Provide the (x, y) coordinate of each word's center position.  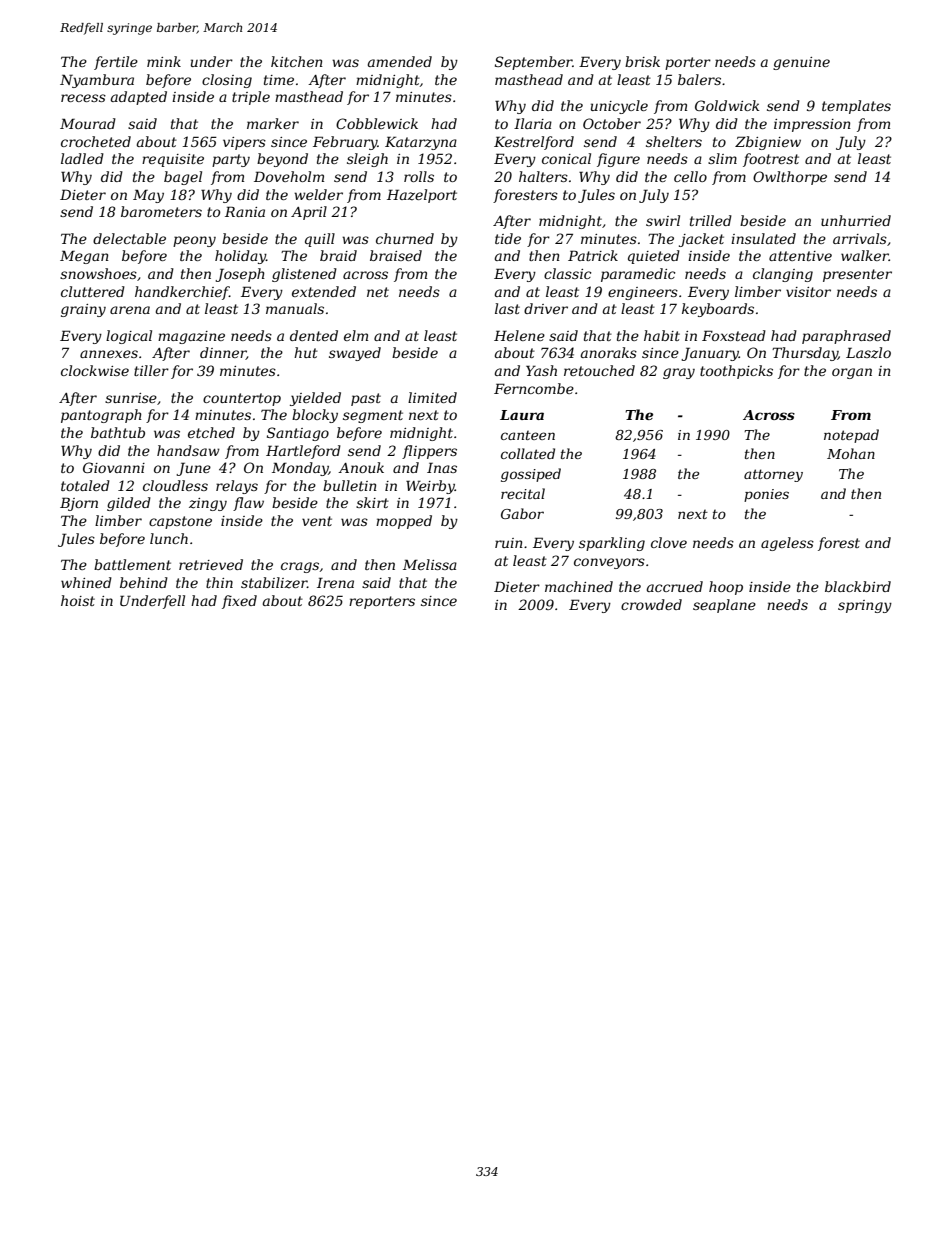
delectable (129, 238)
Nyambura (97, 81)
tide (508, 238)
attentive (800, 256)
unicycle (619, 107)
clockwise (95, 370)
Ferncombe (534, 388)
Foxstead (734, 335)
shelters (674, 141)
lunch (169, 538)
